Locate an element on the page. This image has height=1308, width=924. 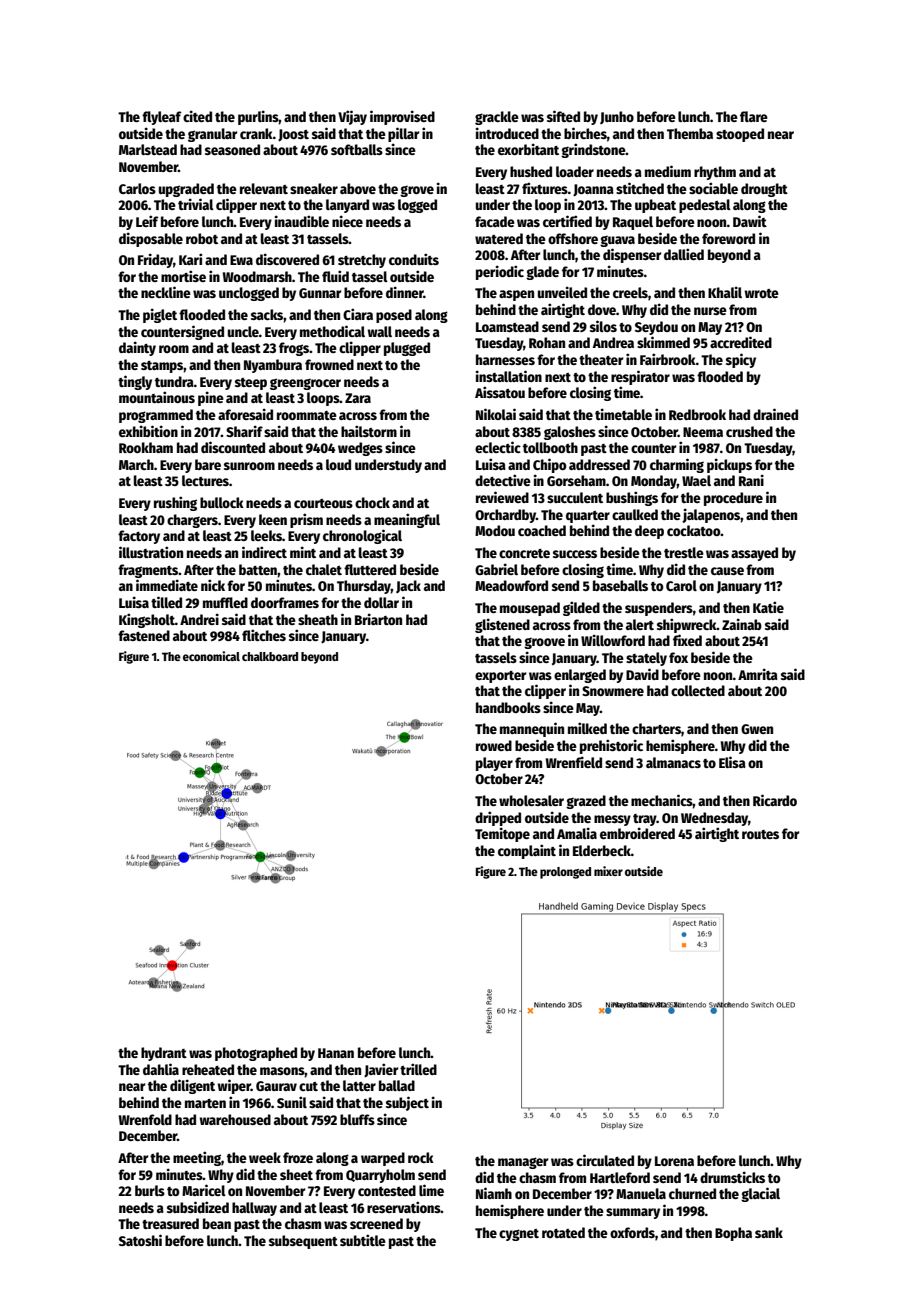
flare is located at coordinates (754, 116).
